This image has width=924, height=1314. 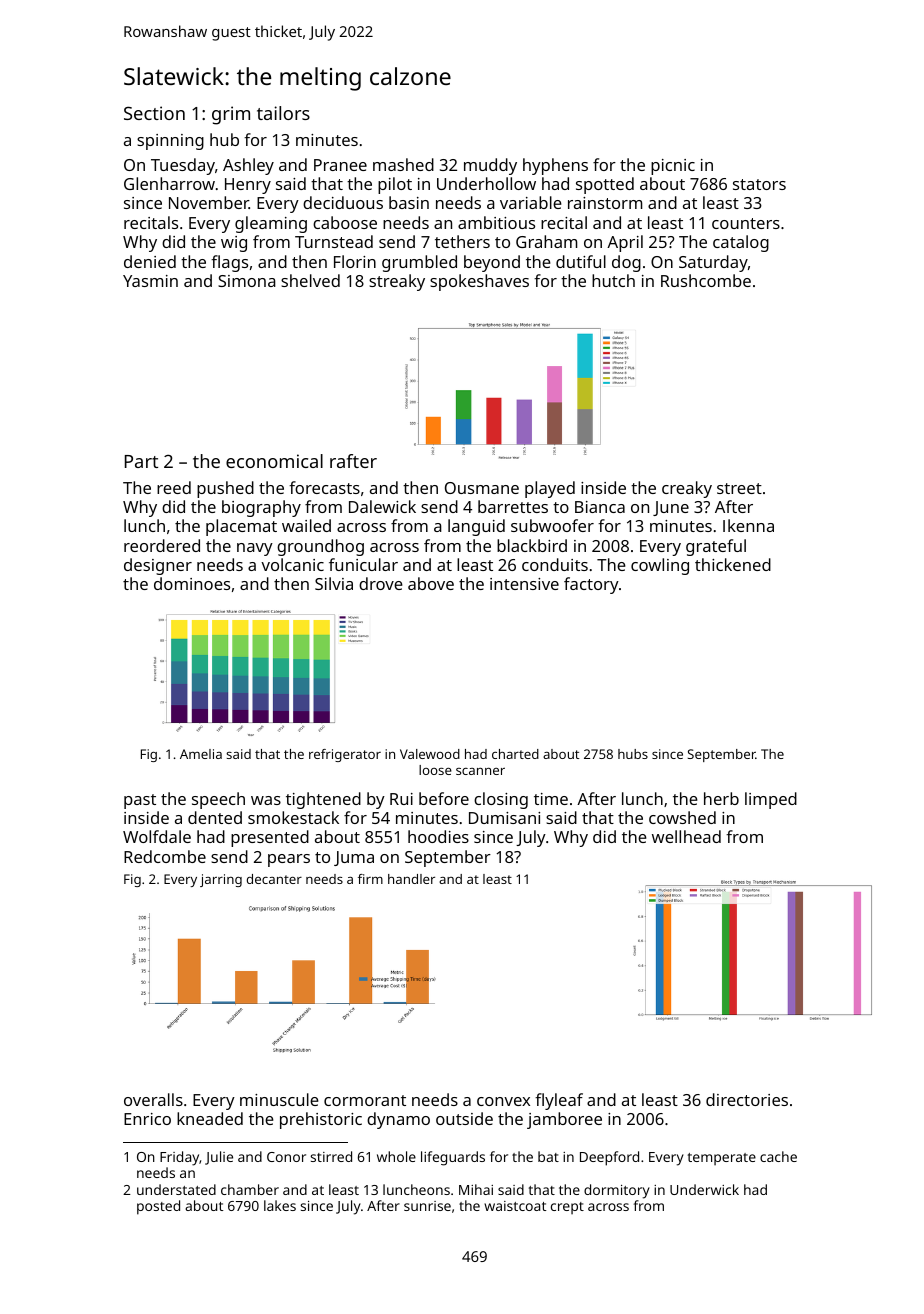 What do you see at coordinates (279, 1099) in the image?
I see `minuscule` at bounding box center [279, 1099].
